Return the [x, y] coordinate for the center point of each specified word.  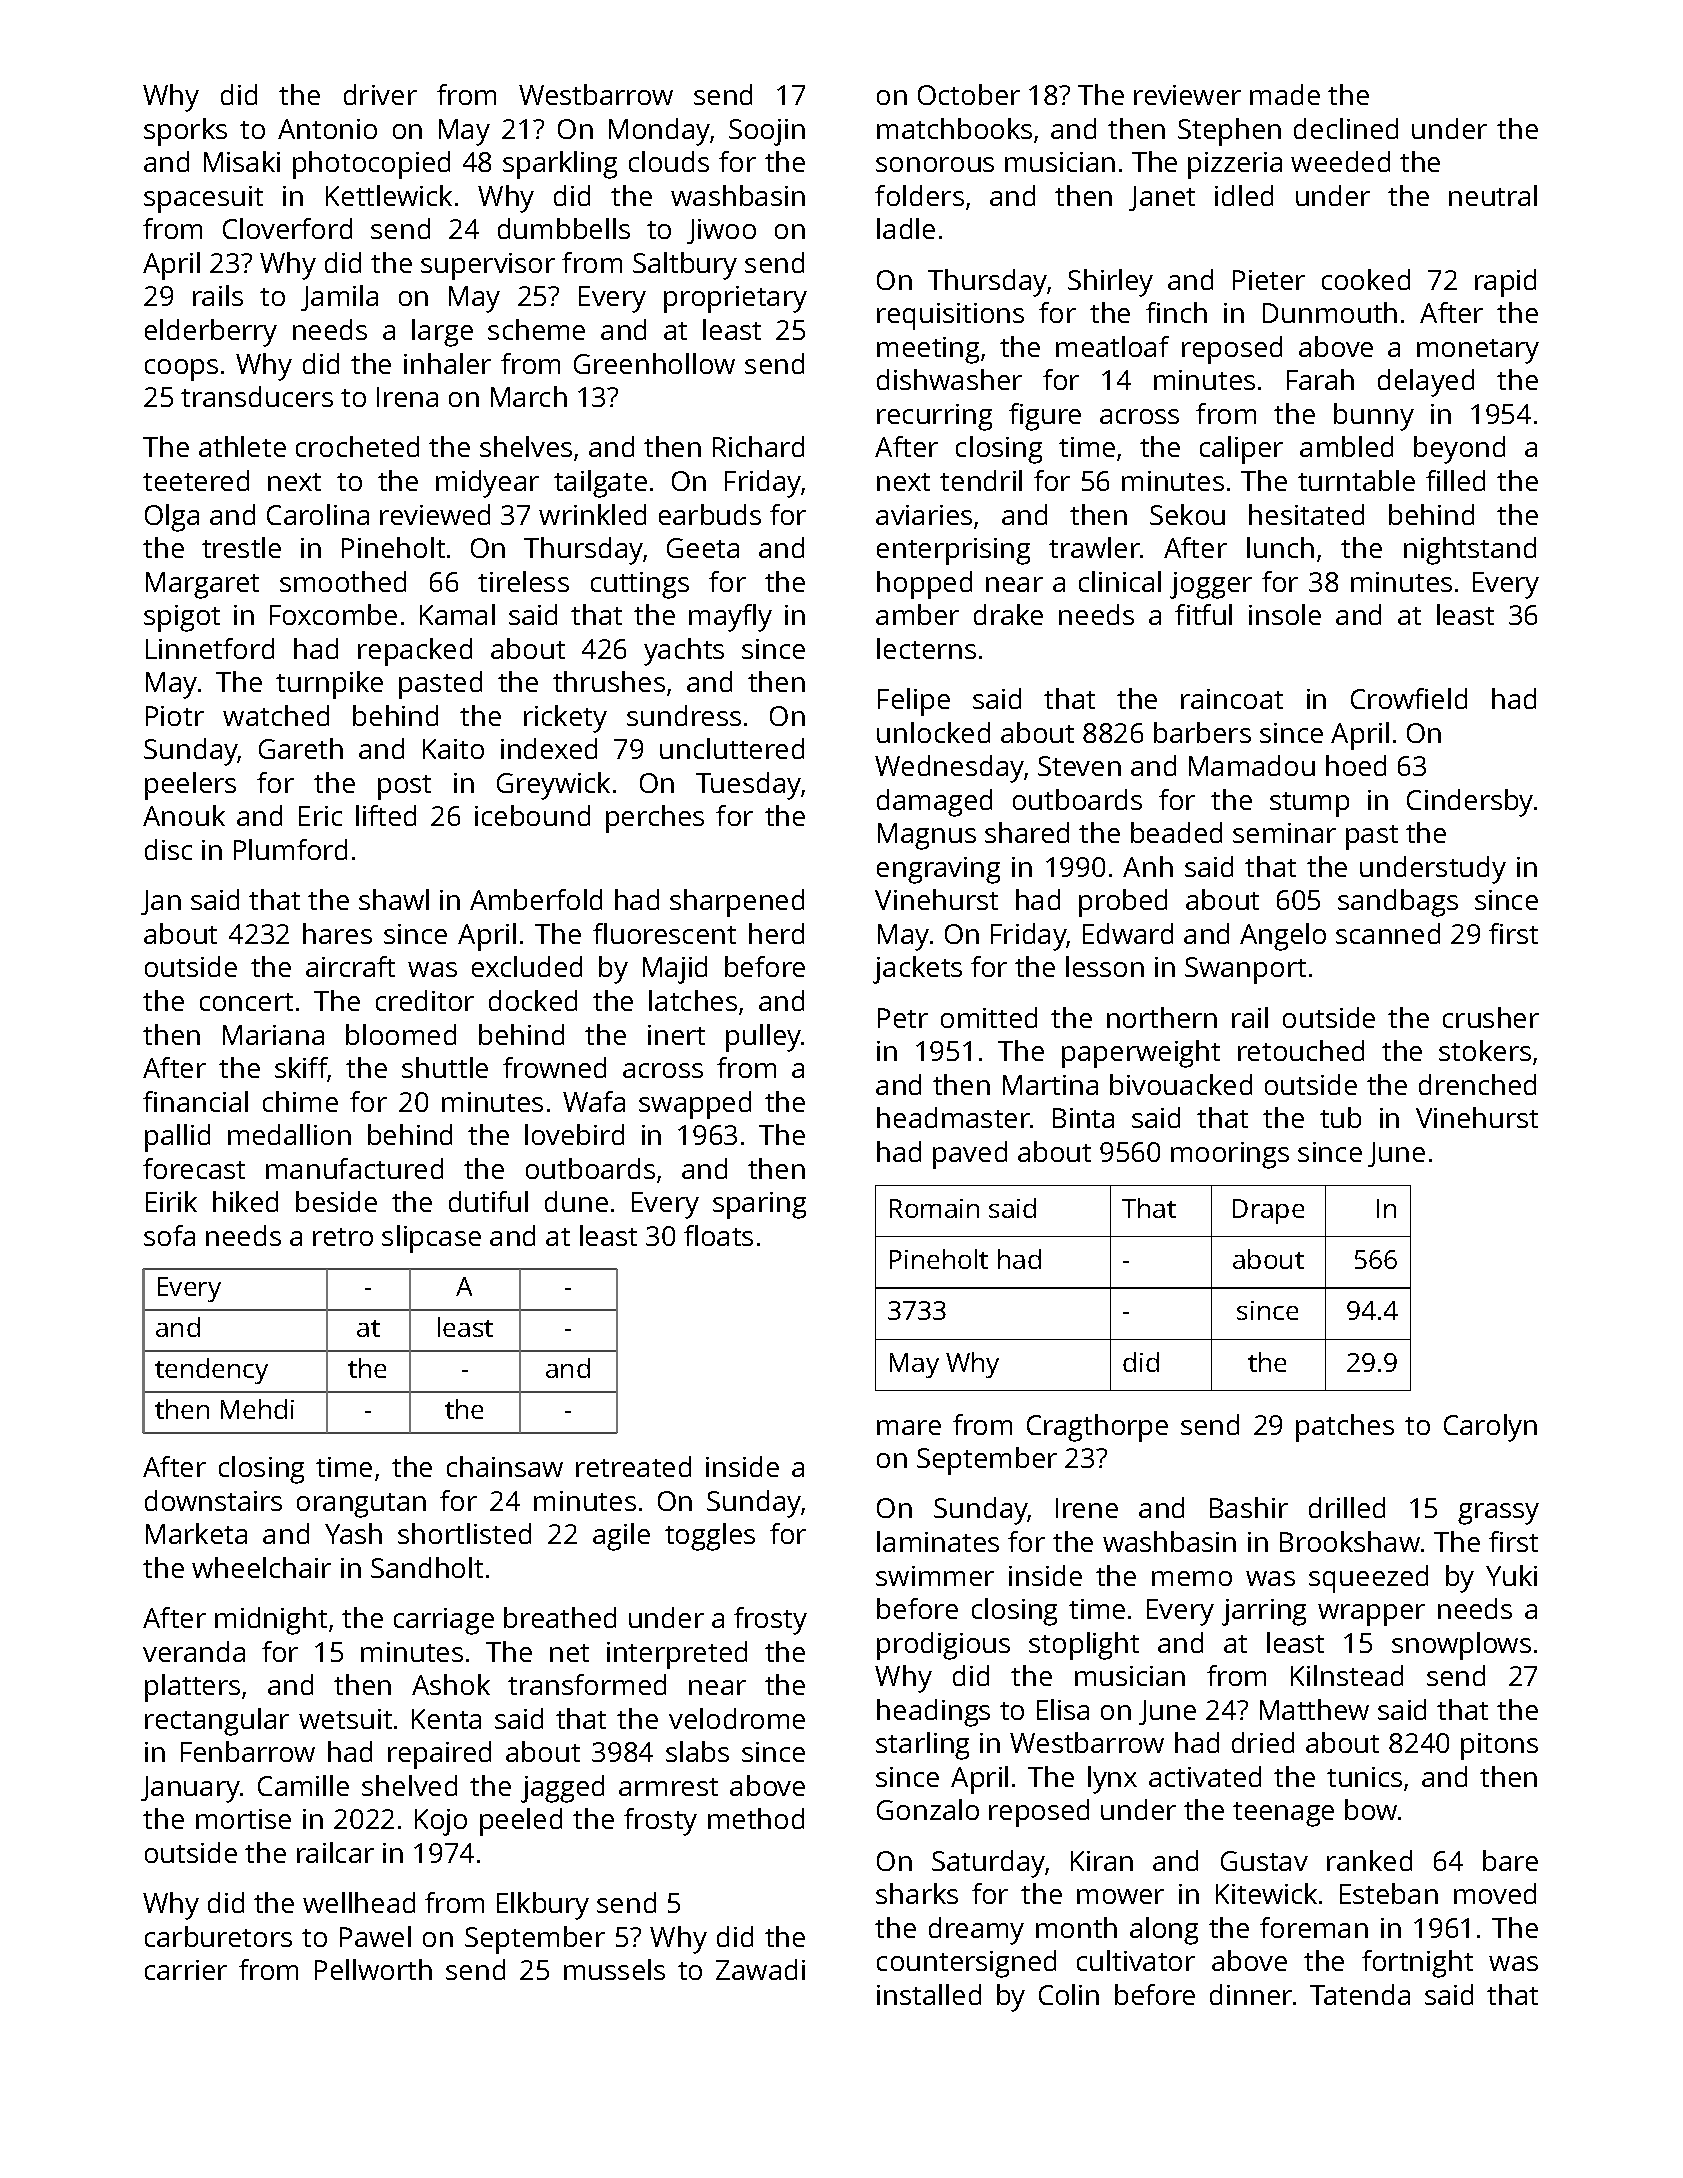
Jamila [339, 298]
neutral [1493, 195]
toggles [710, 1537]
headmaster [953, 1117]
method [756, 1818]
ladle [906, 228]
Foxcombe [333, 614]
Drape [1268, 1211]
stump [1309, 804]
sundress [684, 715]
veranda [194, 1651]
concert [246, 1002]
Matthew [1314, 1709]
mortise [243, 1819]
